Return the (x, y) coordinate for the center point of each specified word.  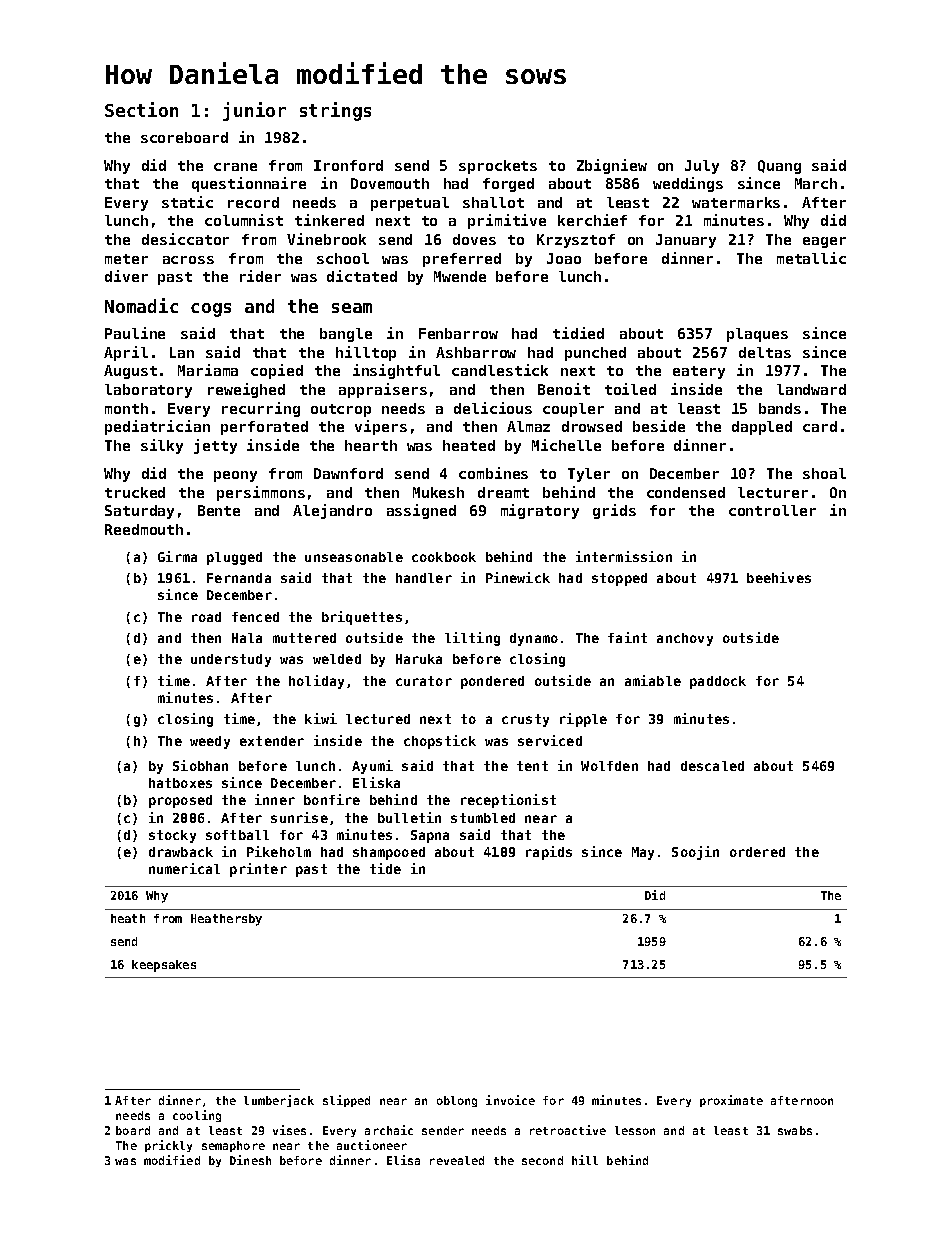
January (686, 241)
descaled (712, 766)
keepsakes (164, 966)
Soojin (695, 853)
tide (385, 868)
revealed (457, 1160)
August (130, 372)
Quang (779, 167)
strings (335, 111)
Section (141, 109)
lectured (378, 719)
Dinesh (250, 1160)
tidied (578, 333)
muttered (304, 638)
